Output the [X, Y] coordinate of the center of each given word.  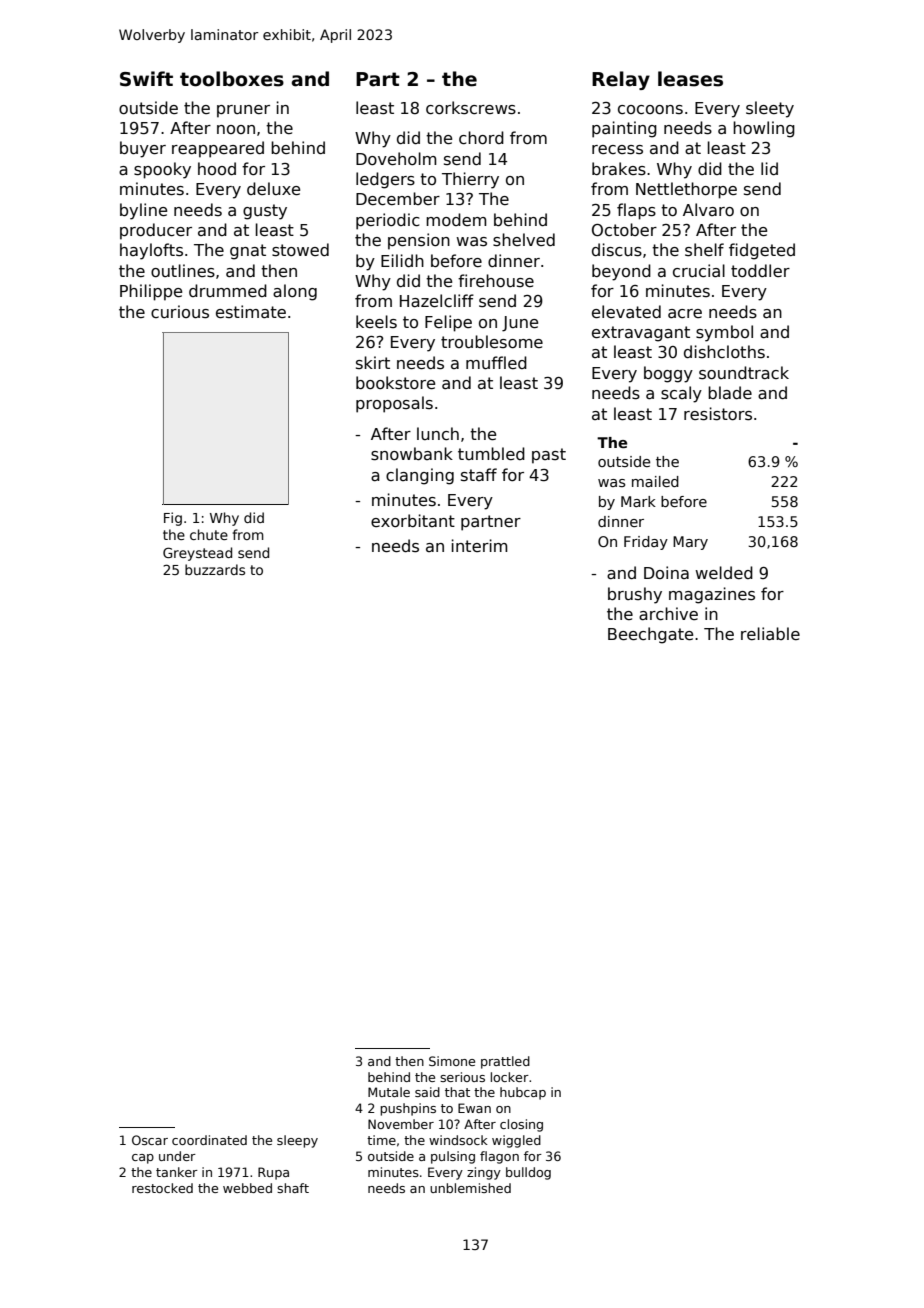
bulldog [528, 1173]
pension [419, 241]
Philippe [151, 292]
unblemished [470, 1188]
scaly [681, 394]
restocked [162, 1188]
